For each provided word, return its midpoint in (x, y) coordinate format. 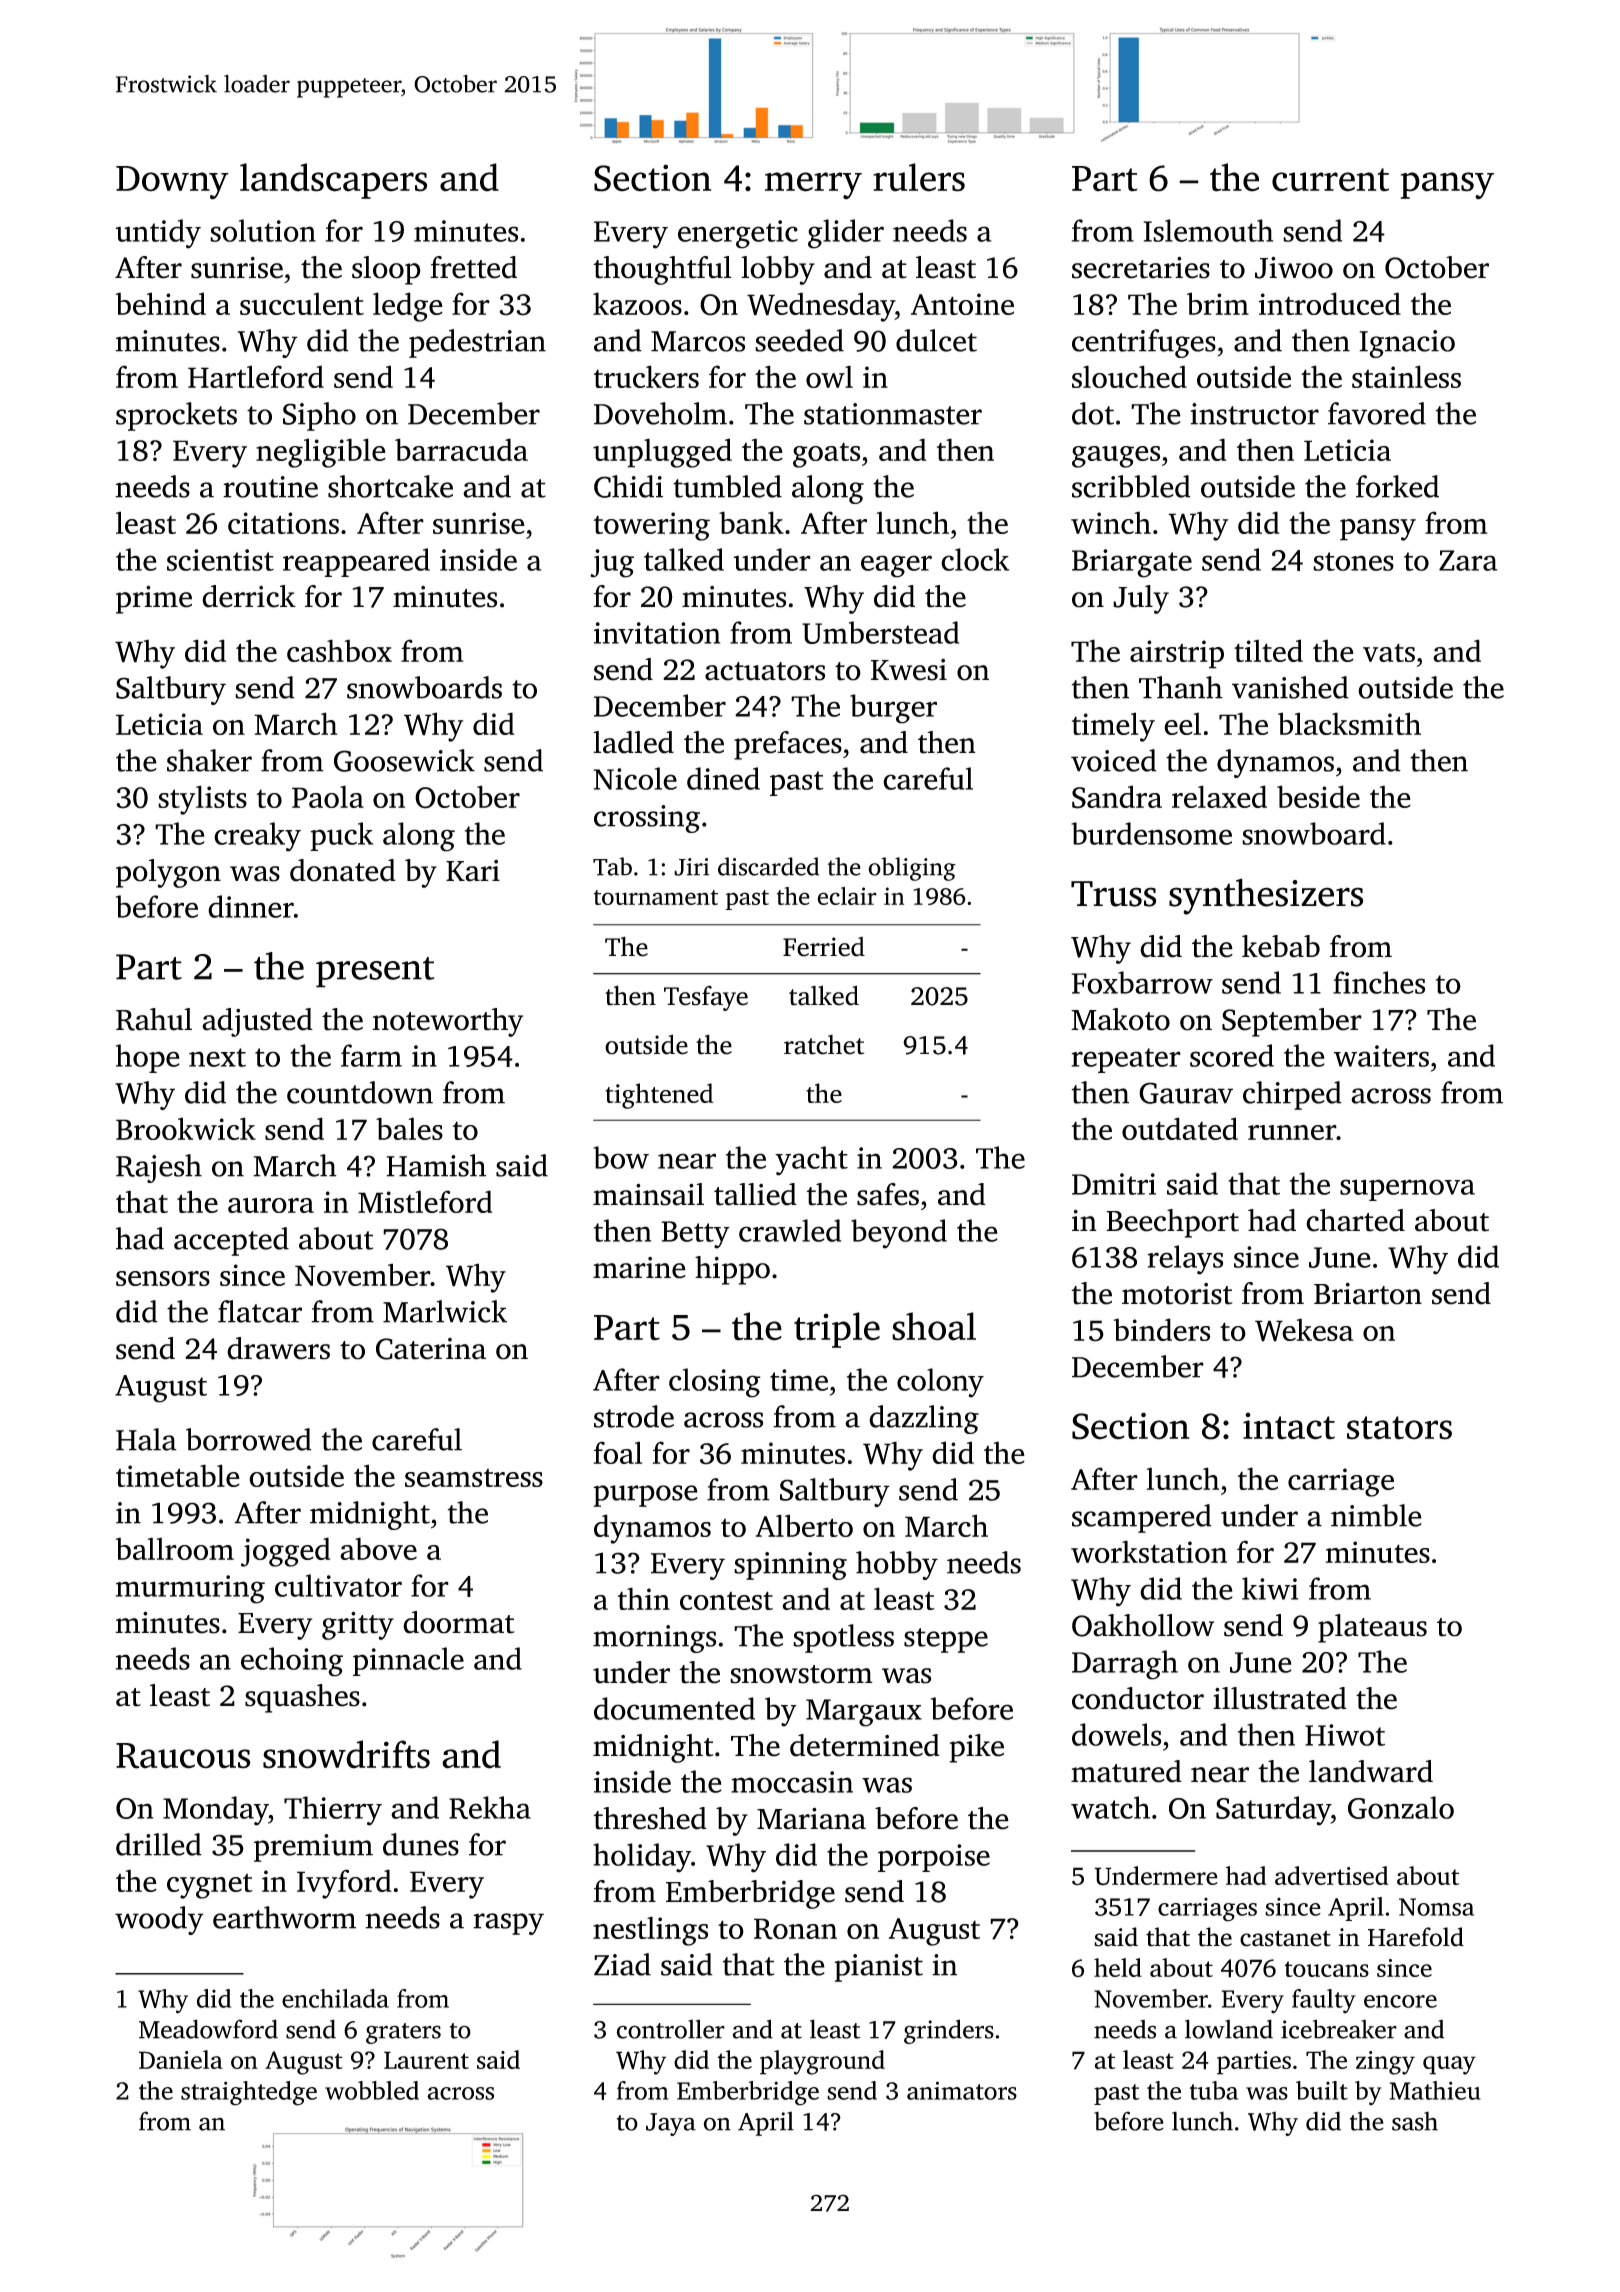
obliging (912, 869)
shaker (209, 760)
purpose (645, 1496)
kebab (1281, 946)
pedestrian (477, 343)
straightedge (249, 2093)
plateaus (1372, 1628)
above (378, 1548)
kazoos (637, 303)
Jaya (671, 2124)
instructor (1254, 414)
